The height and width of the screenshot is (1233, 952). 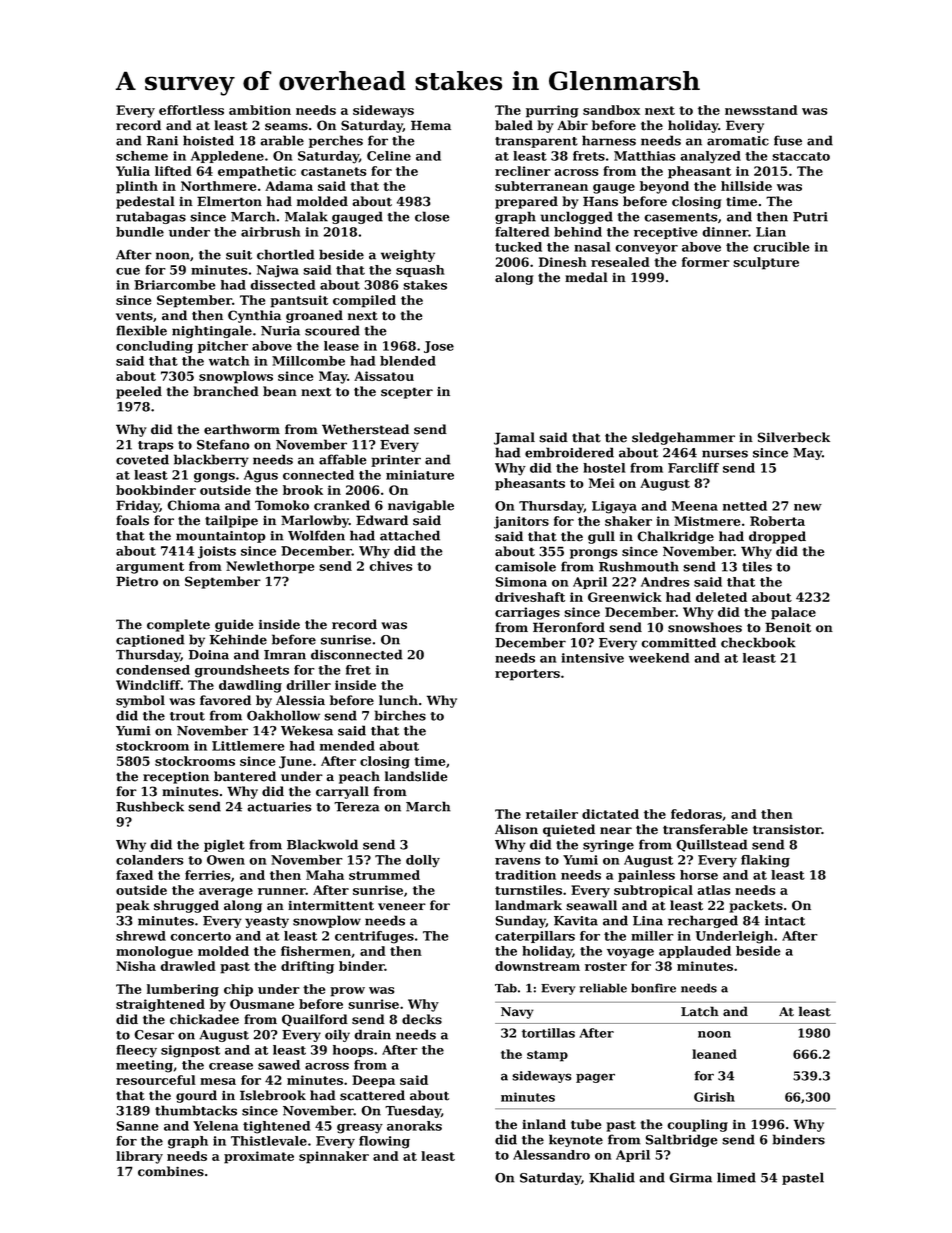 What do you see at coordinates (612, 1177) in the screenshot?
I see `Khalid` at bounding box center [612, 1177].
